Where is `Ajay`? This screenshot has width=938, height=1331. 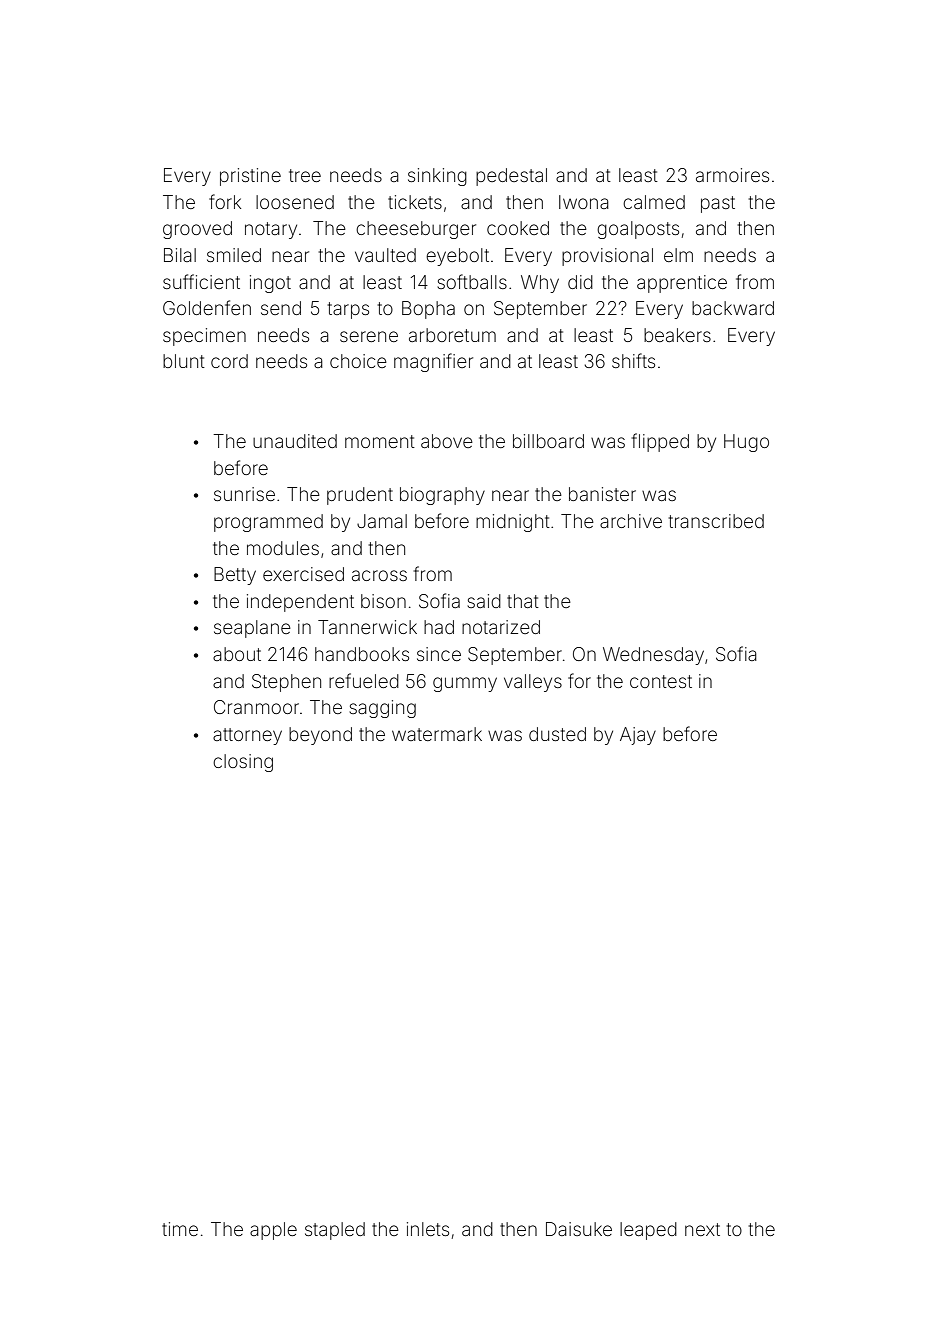 Ajay is located at coordinates (638, 736).
